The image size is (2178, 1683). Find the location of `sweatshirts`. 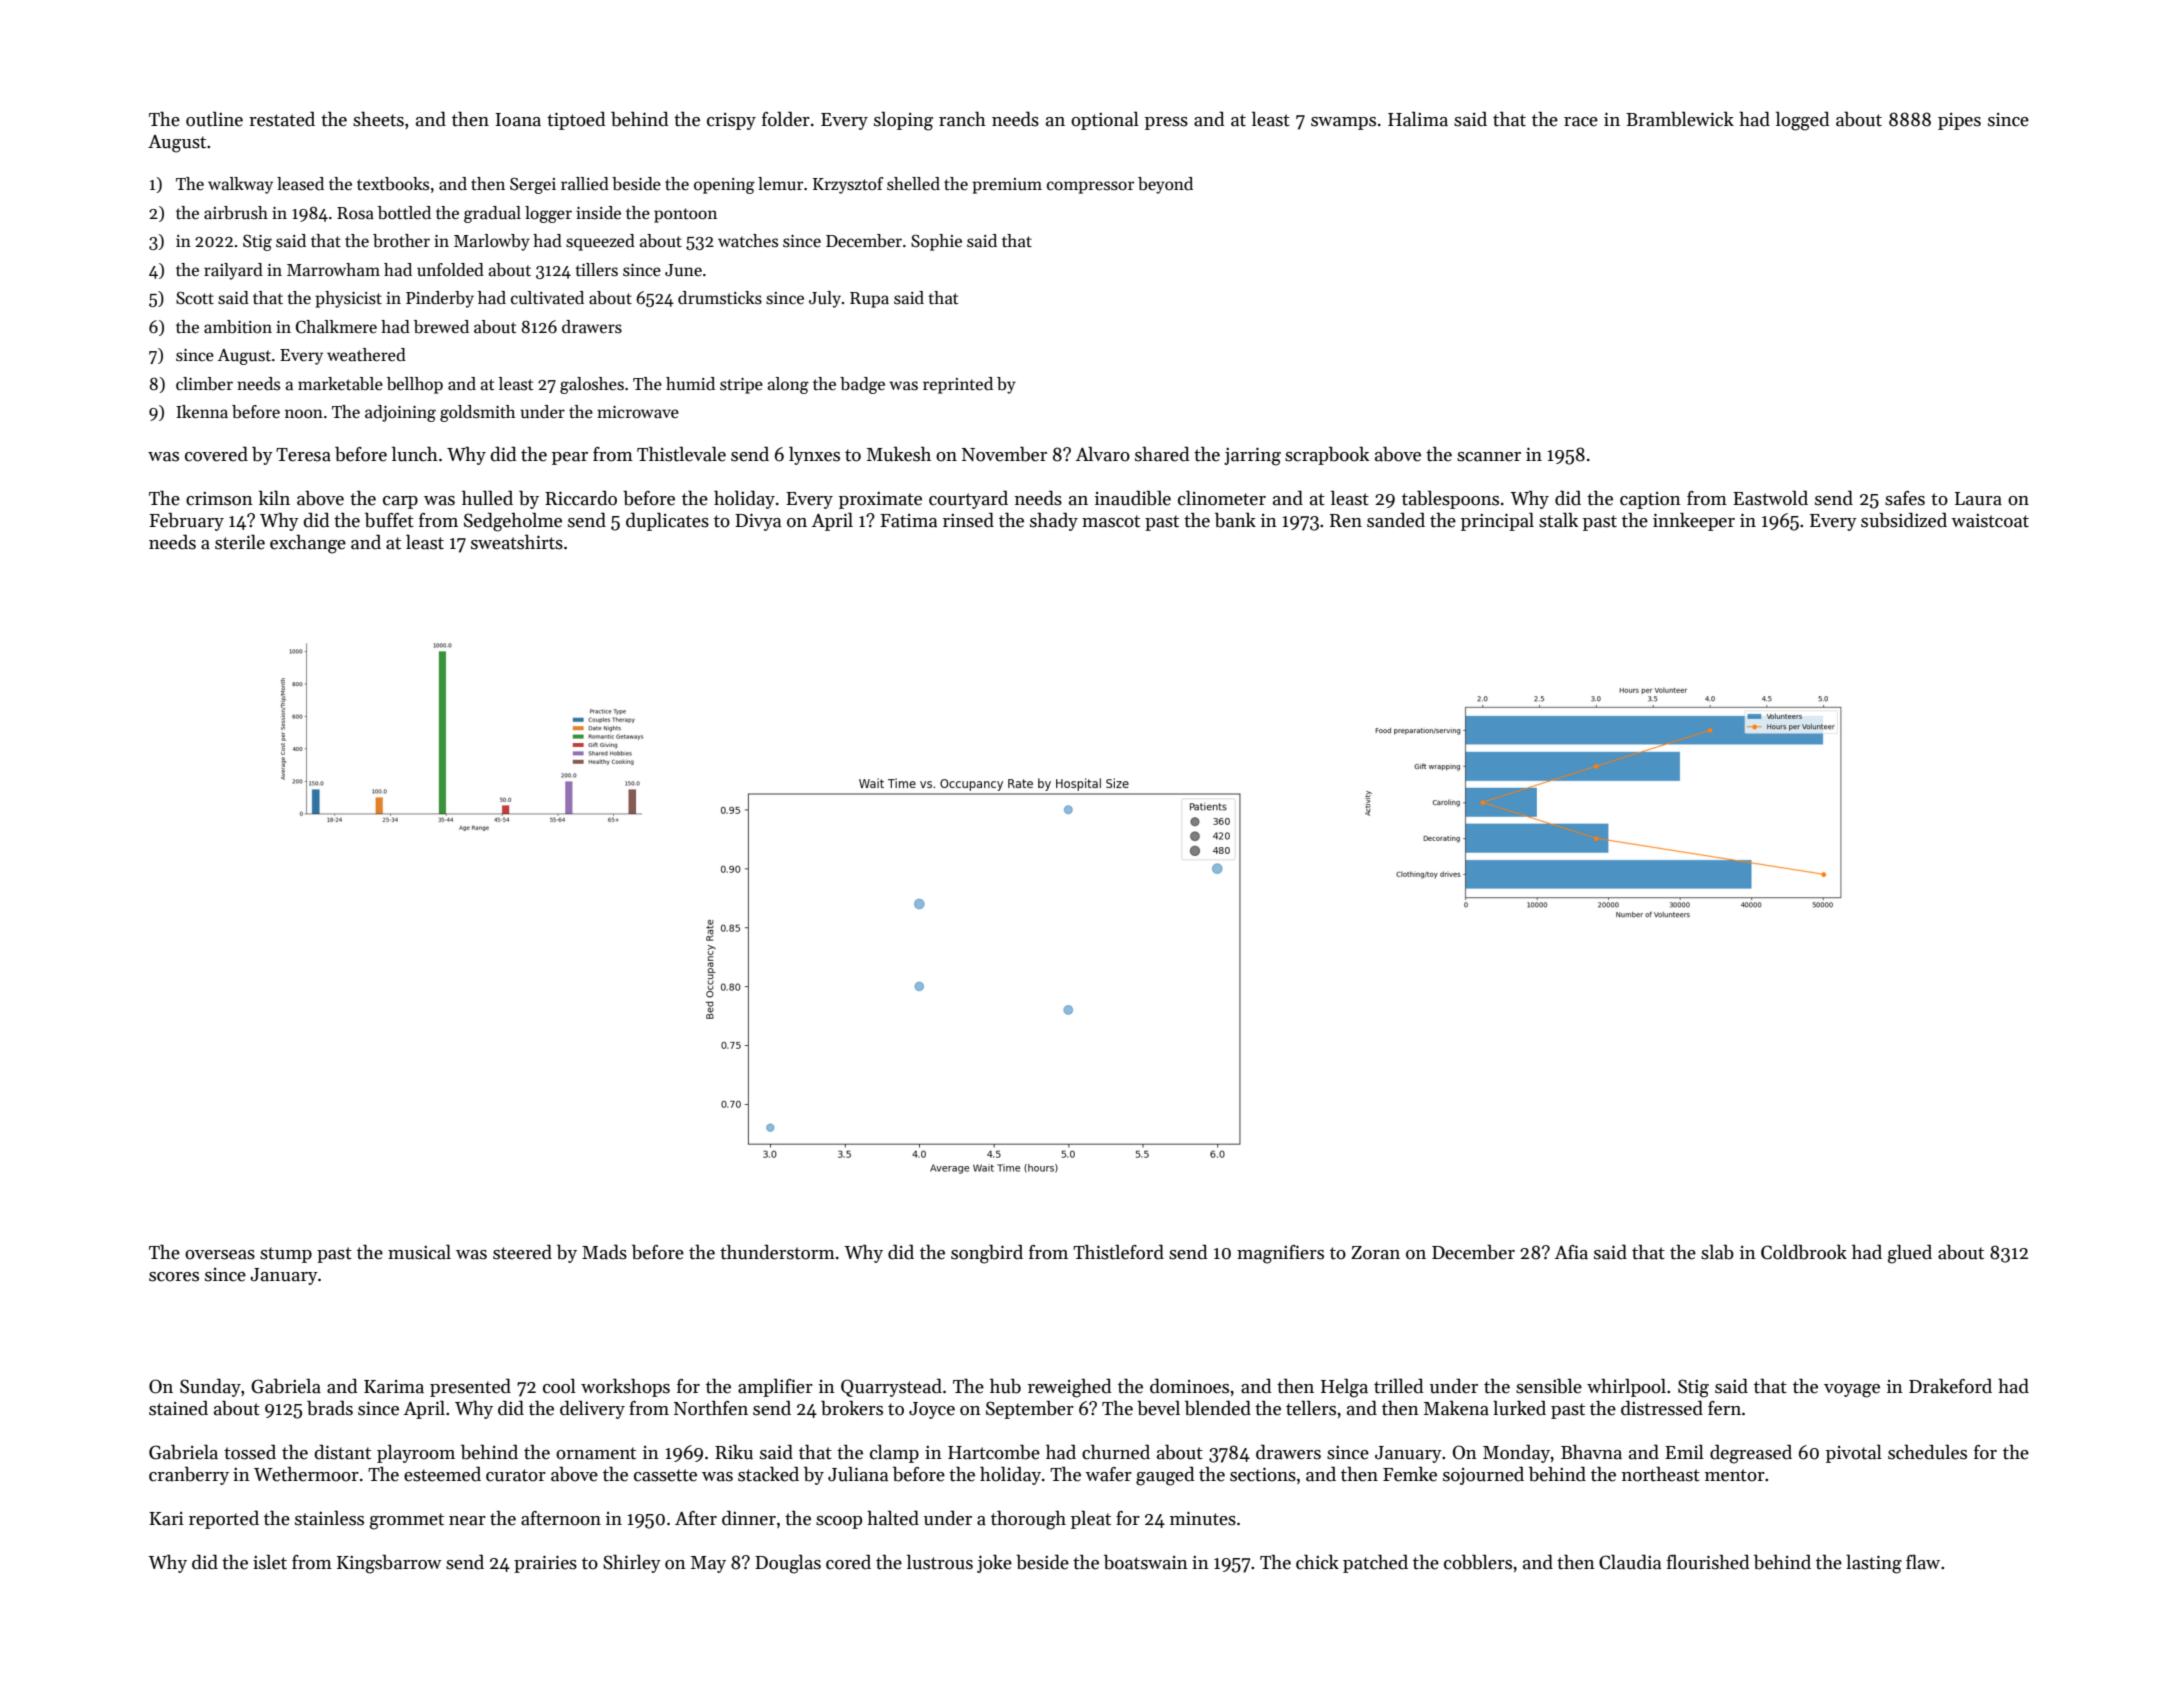

sweatshirts is located at coordinates (517, 542).
